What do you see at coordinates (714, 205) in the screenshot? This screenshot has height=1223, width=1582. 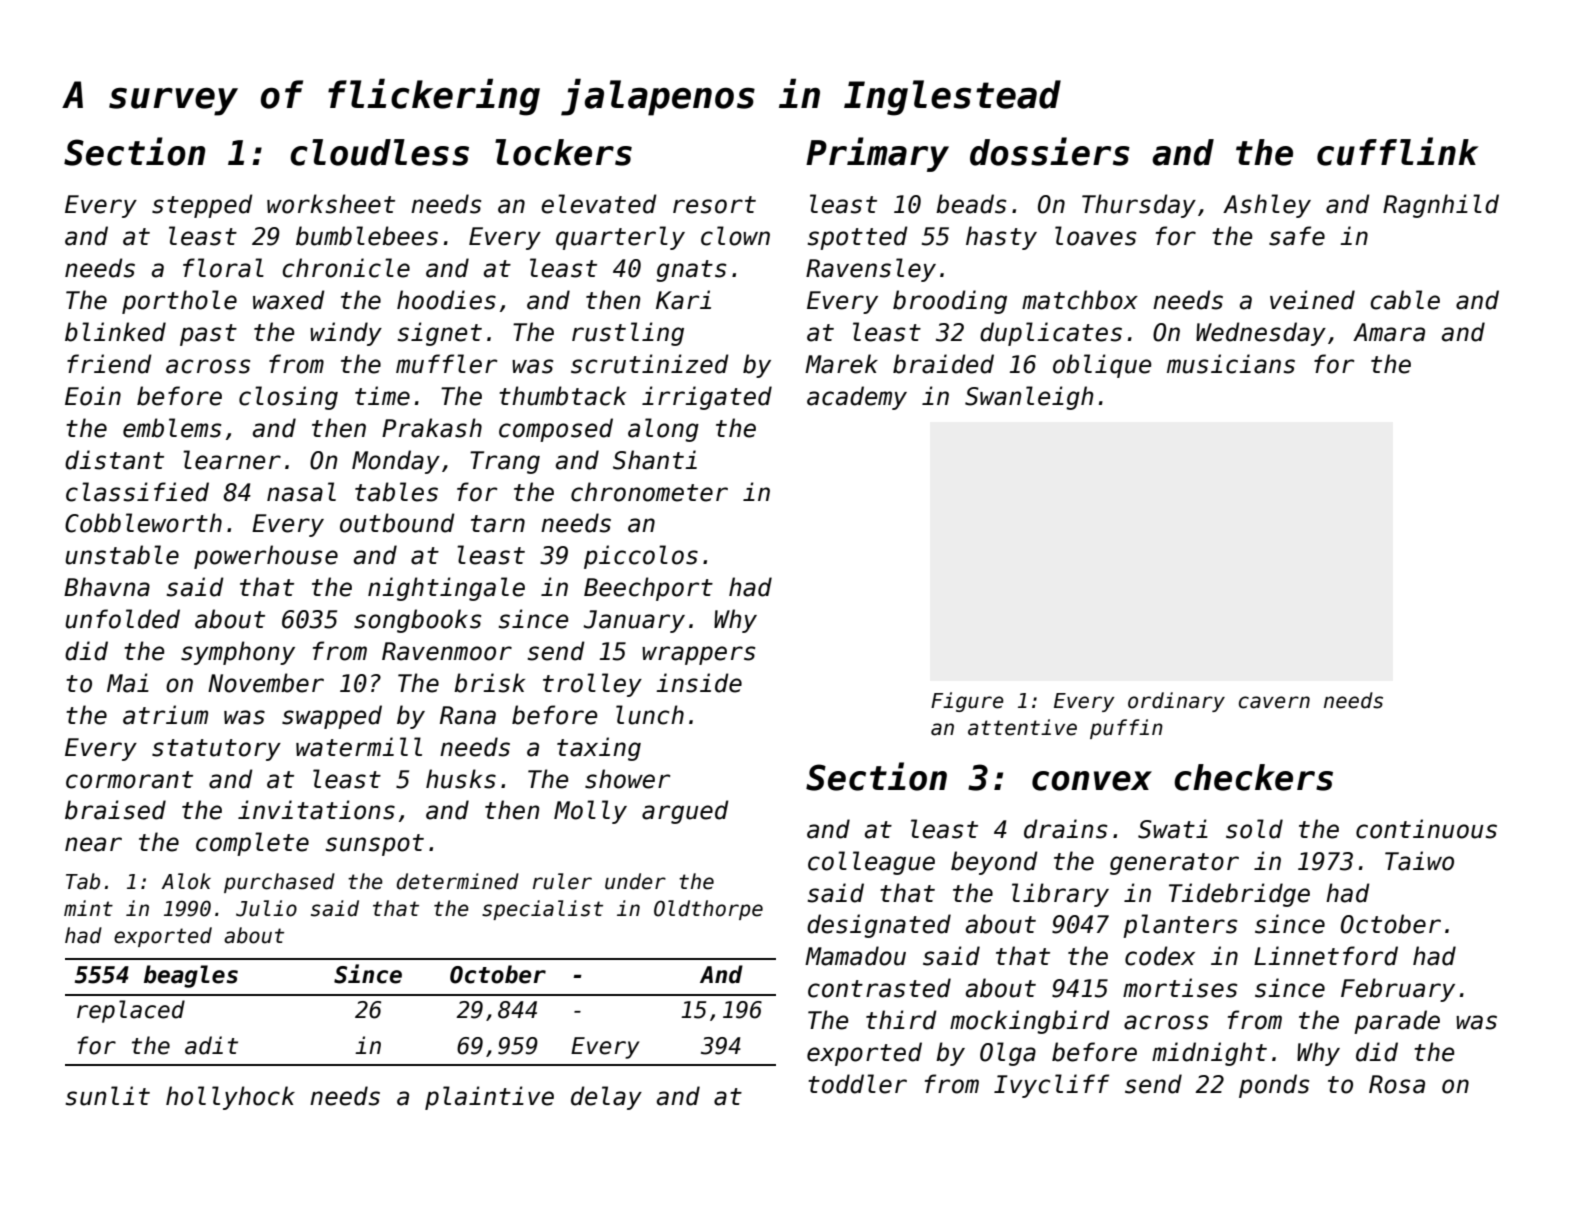 I see `resort` at bounding box center [714, 205].
